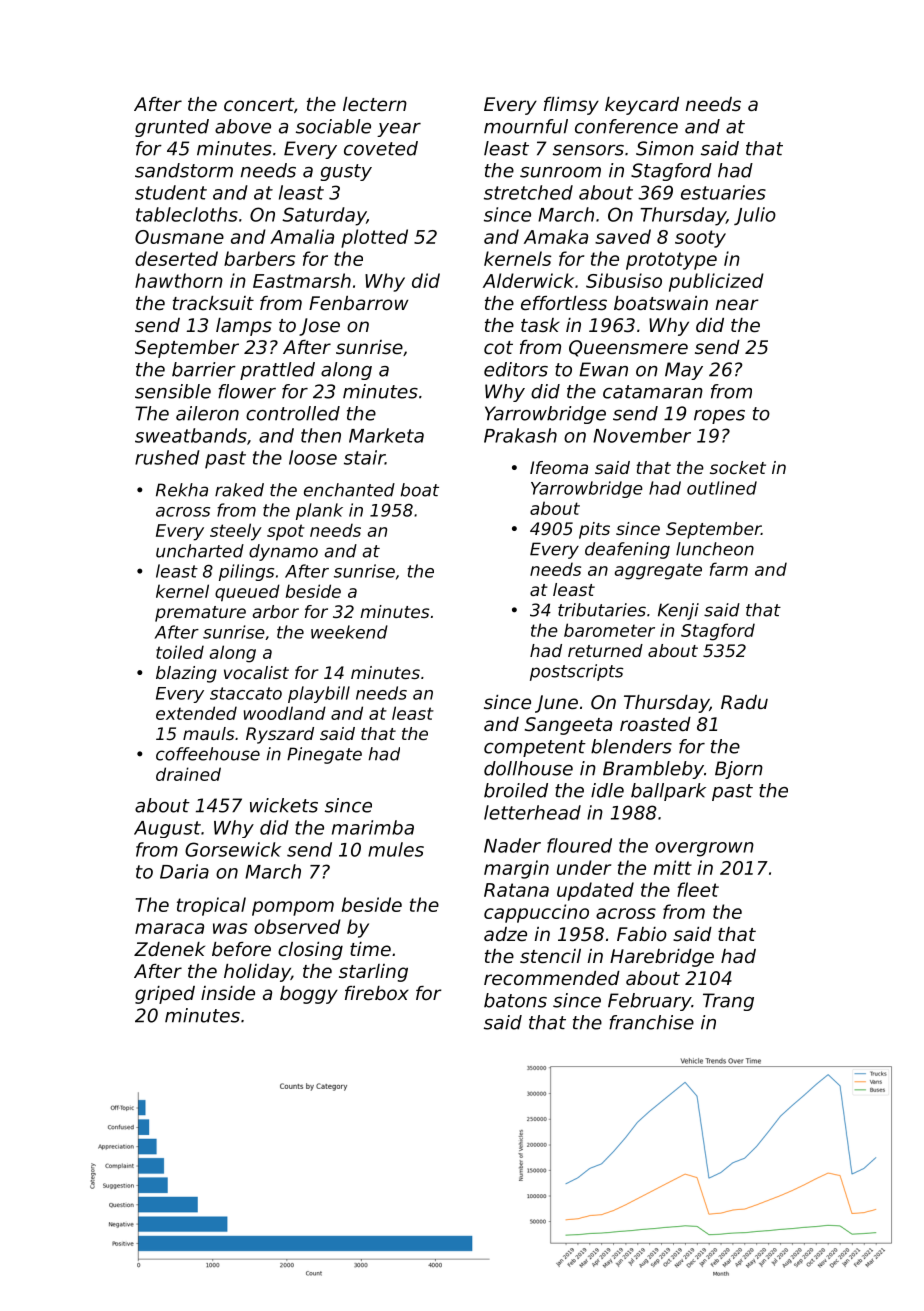 This screenshot has width=924, height=1311. I want to click on extended, so click(196, 713).
